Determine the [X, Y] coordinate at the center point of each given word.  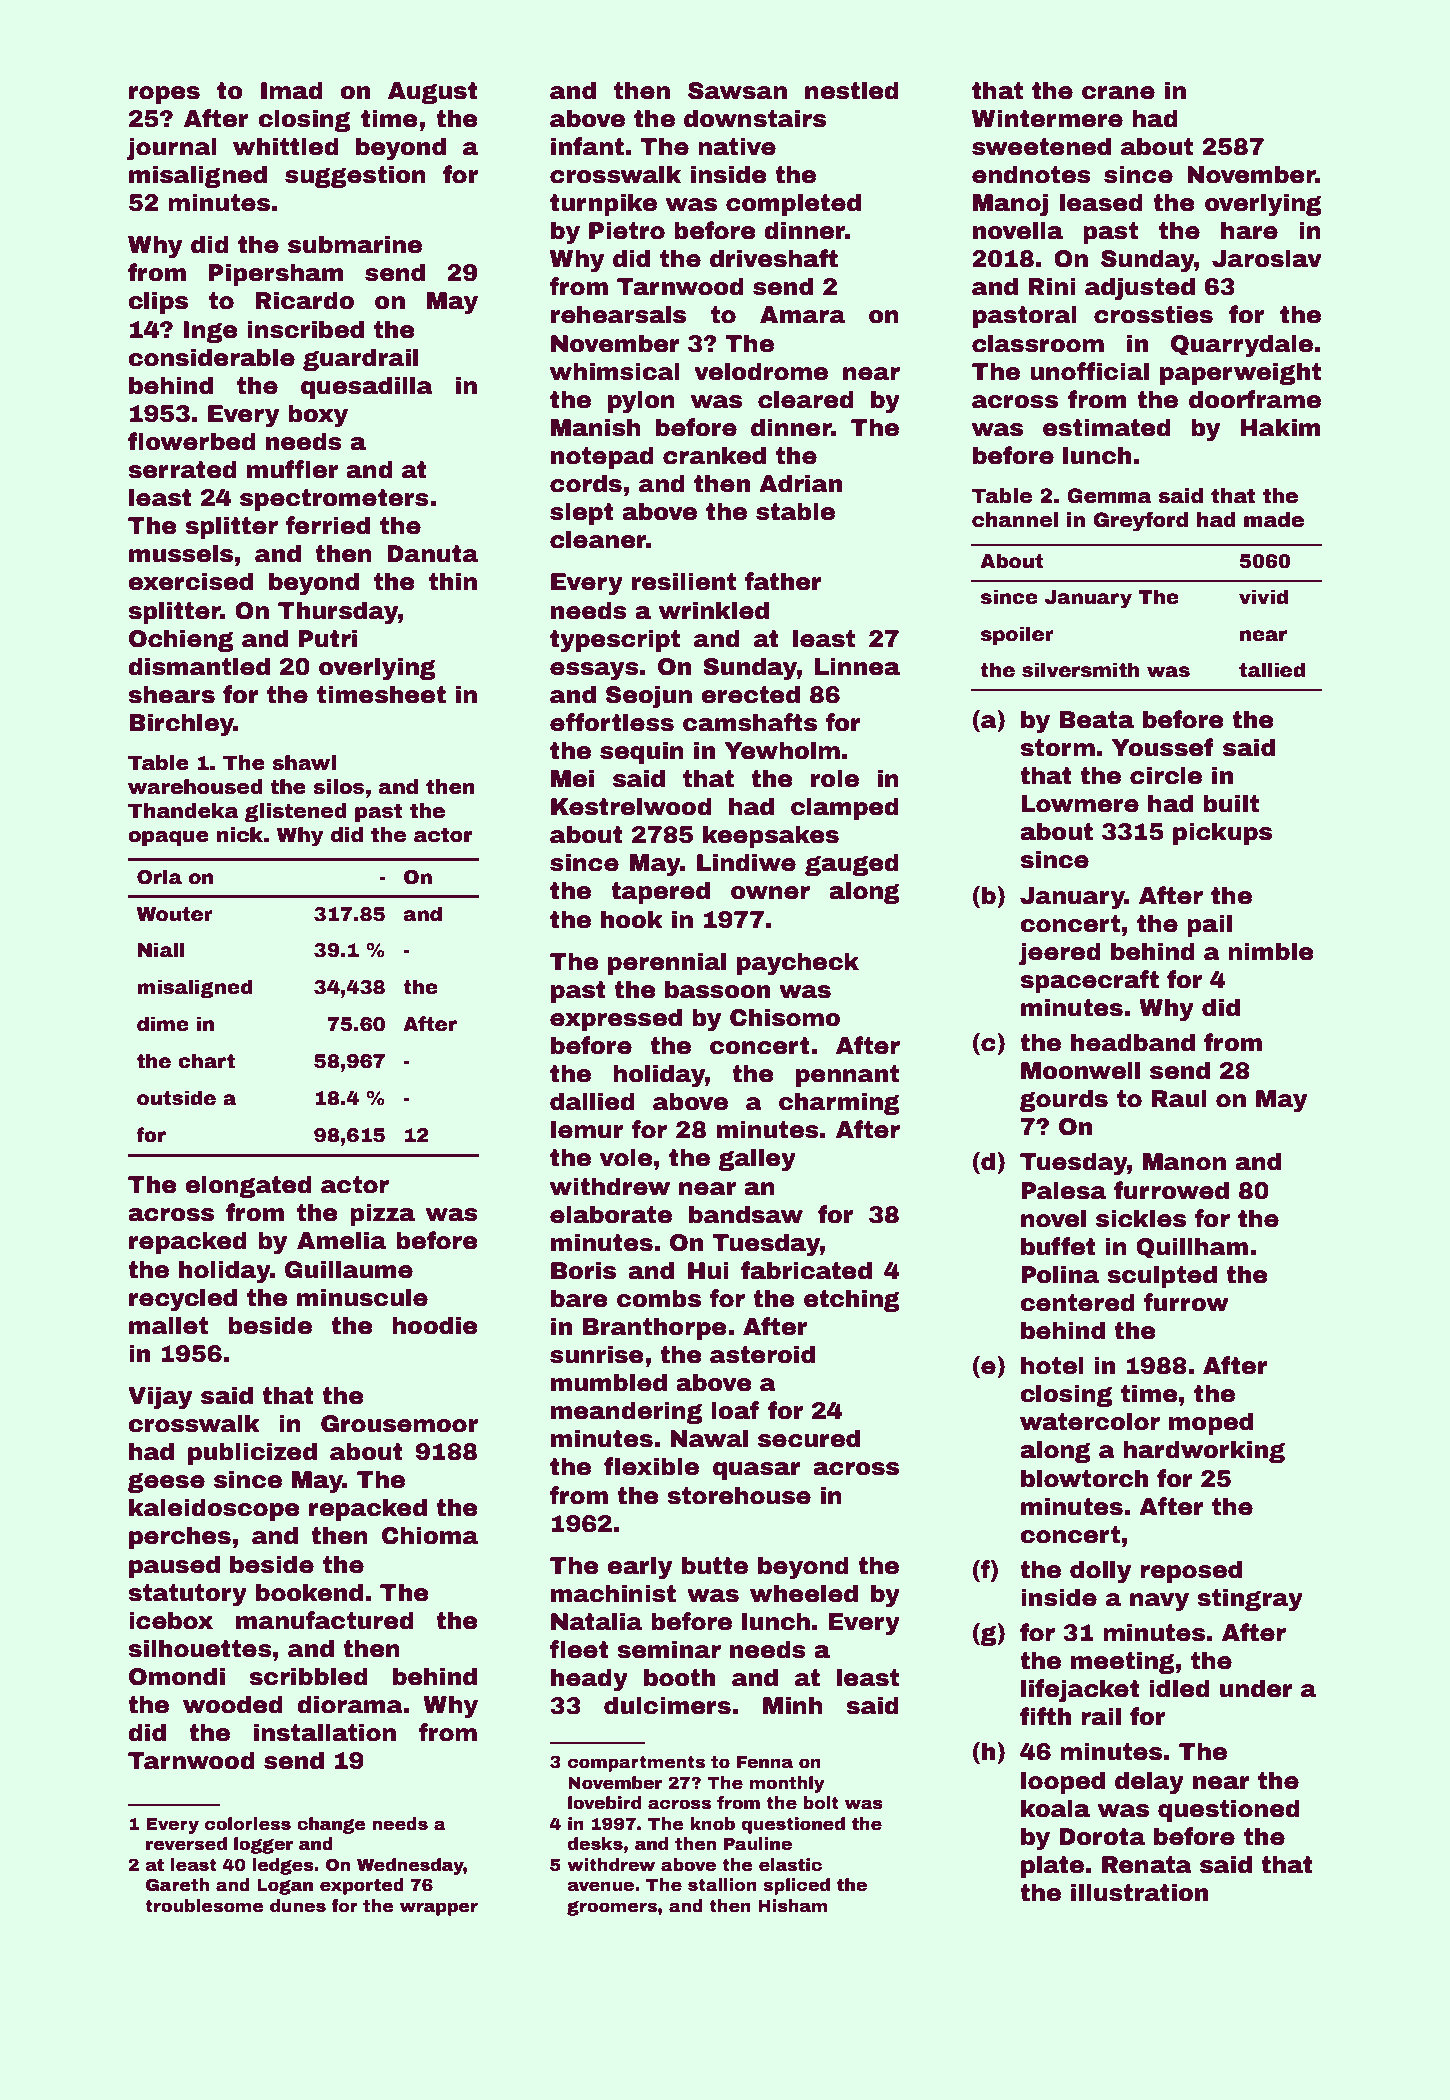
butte [715, 1565]
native [737, 146]
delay [1149, 1782]
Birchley [181, 724]
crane [1118, 93]
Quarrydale [1242, 345]
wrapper [439, 1909]
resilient [684, 581]
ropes [164, 95]
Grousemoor [399, 1424]
